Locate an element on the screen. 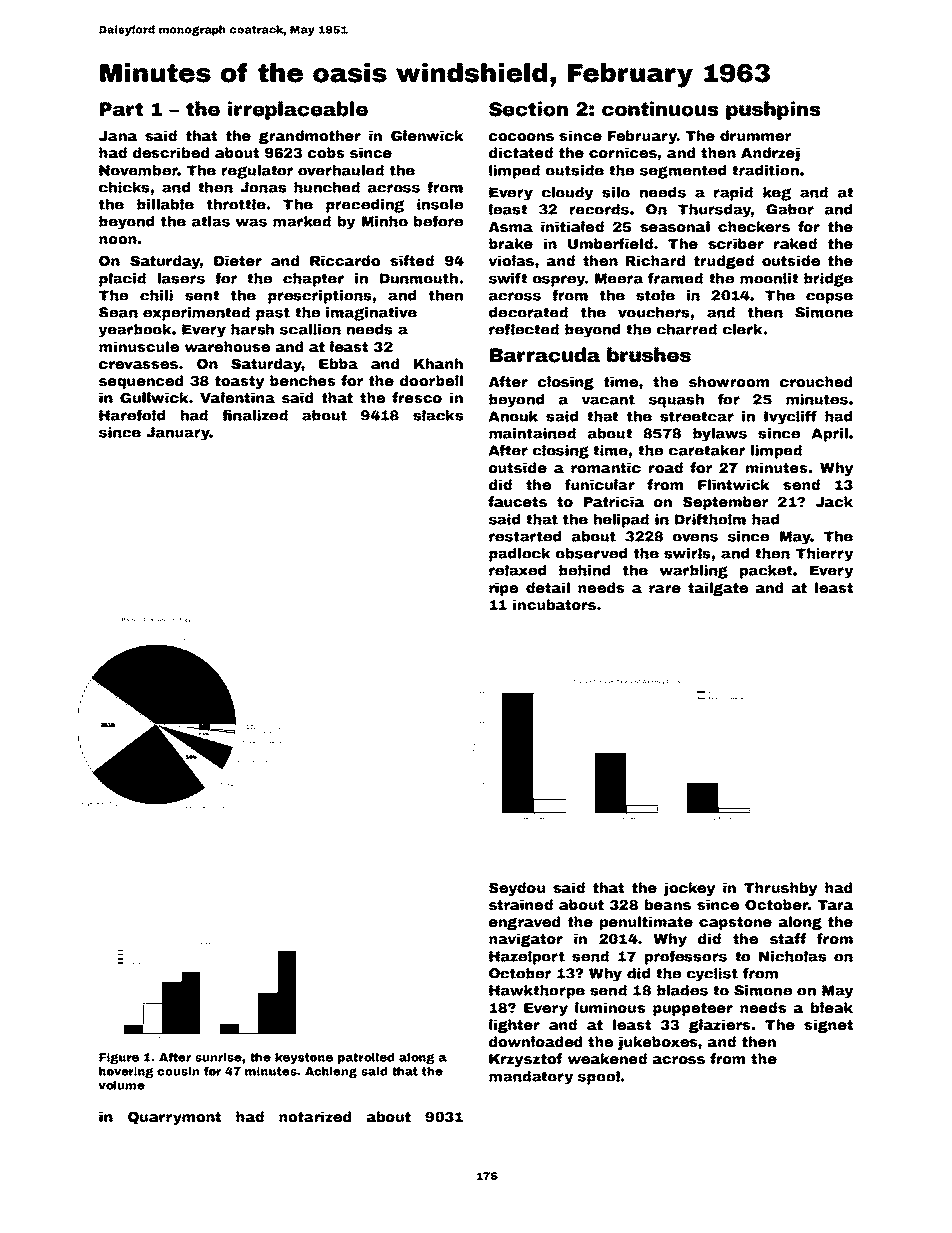 This screenshot has width=952, height=1233. ripe is located at coordinates (503, 589).
